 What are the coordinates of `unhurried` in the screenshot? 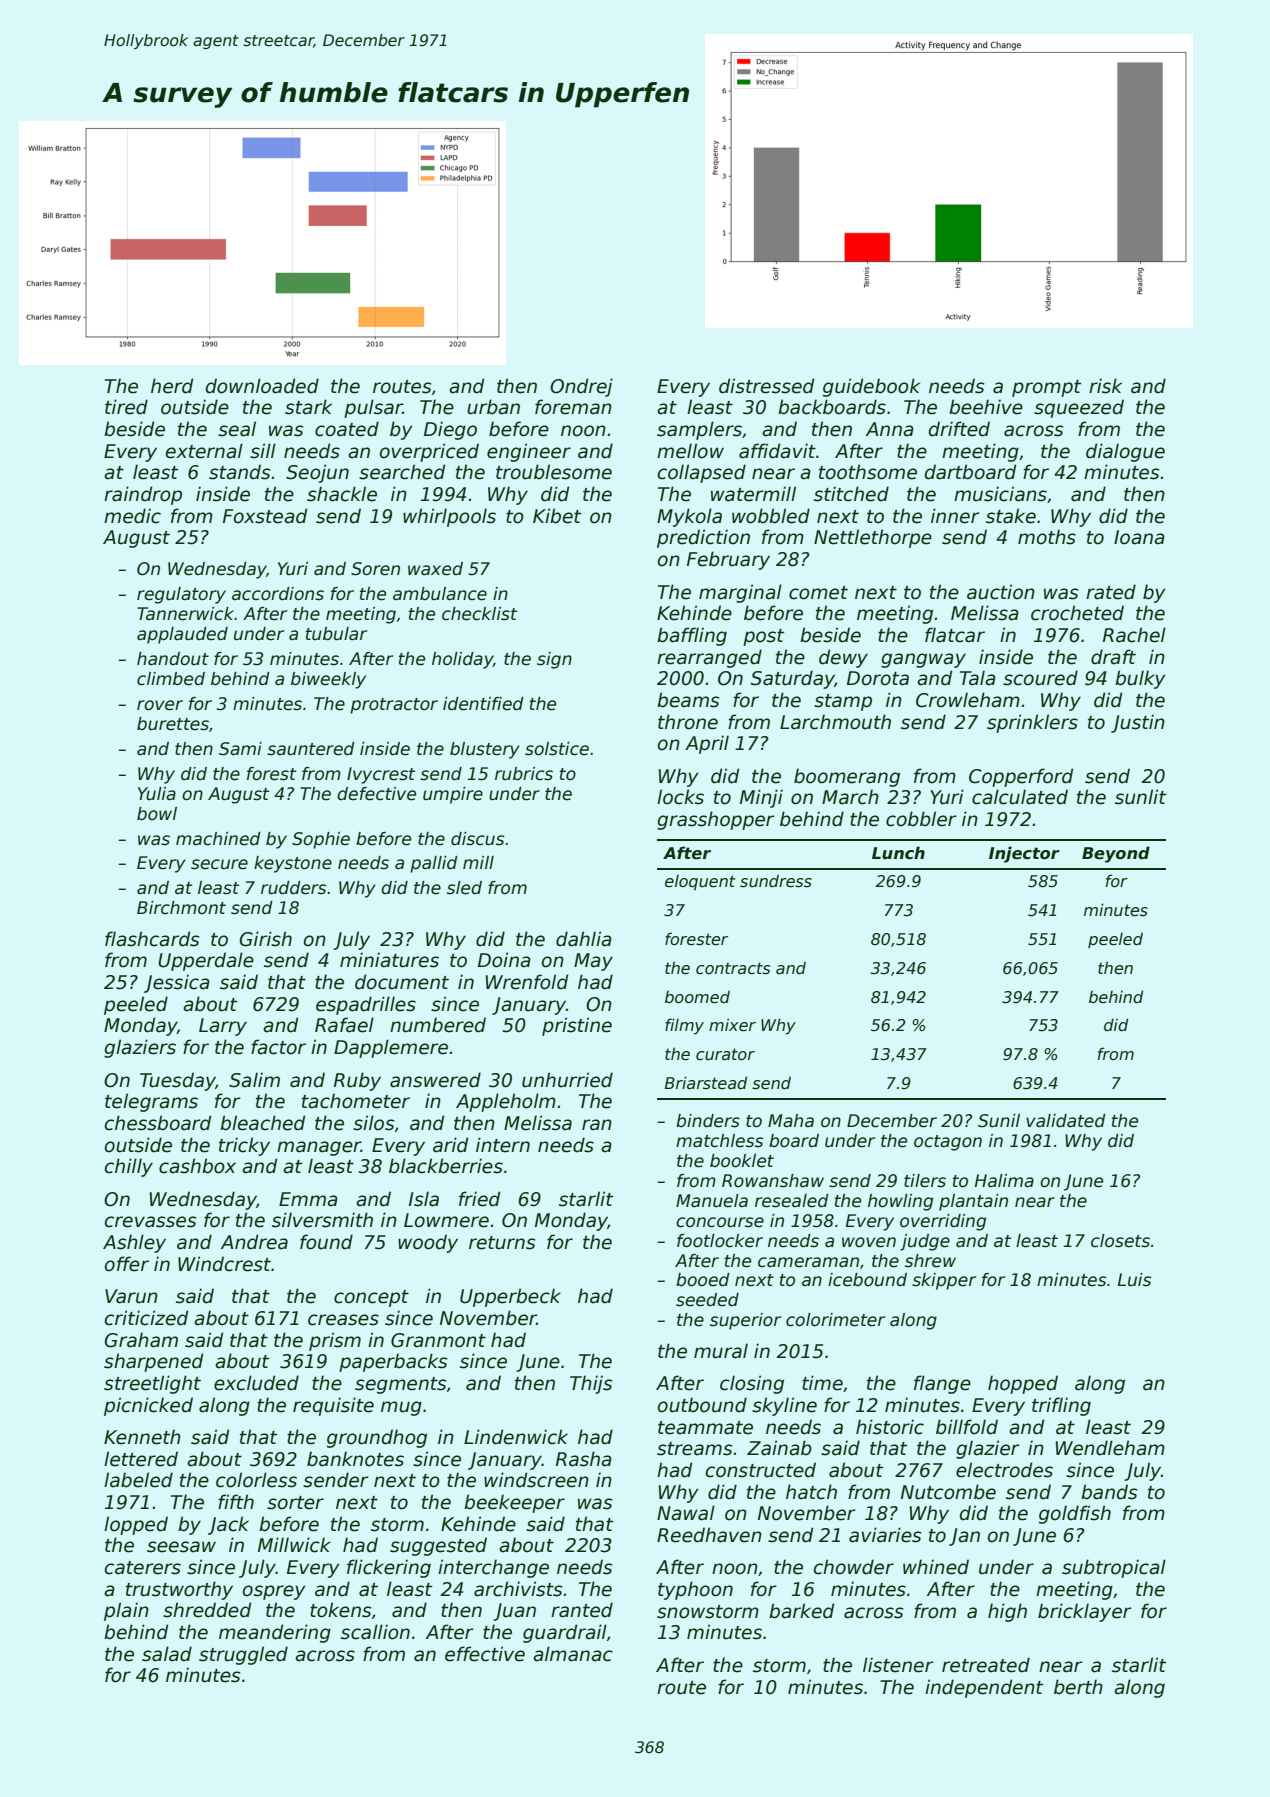 It's located at (567, 1080).
